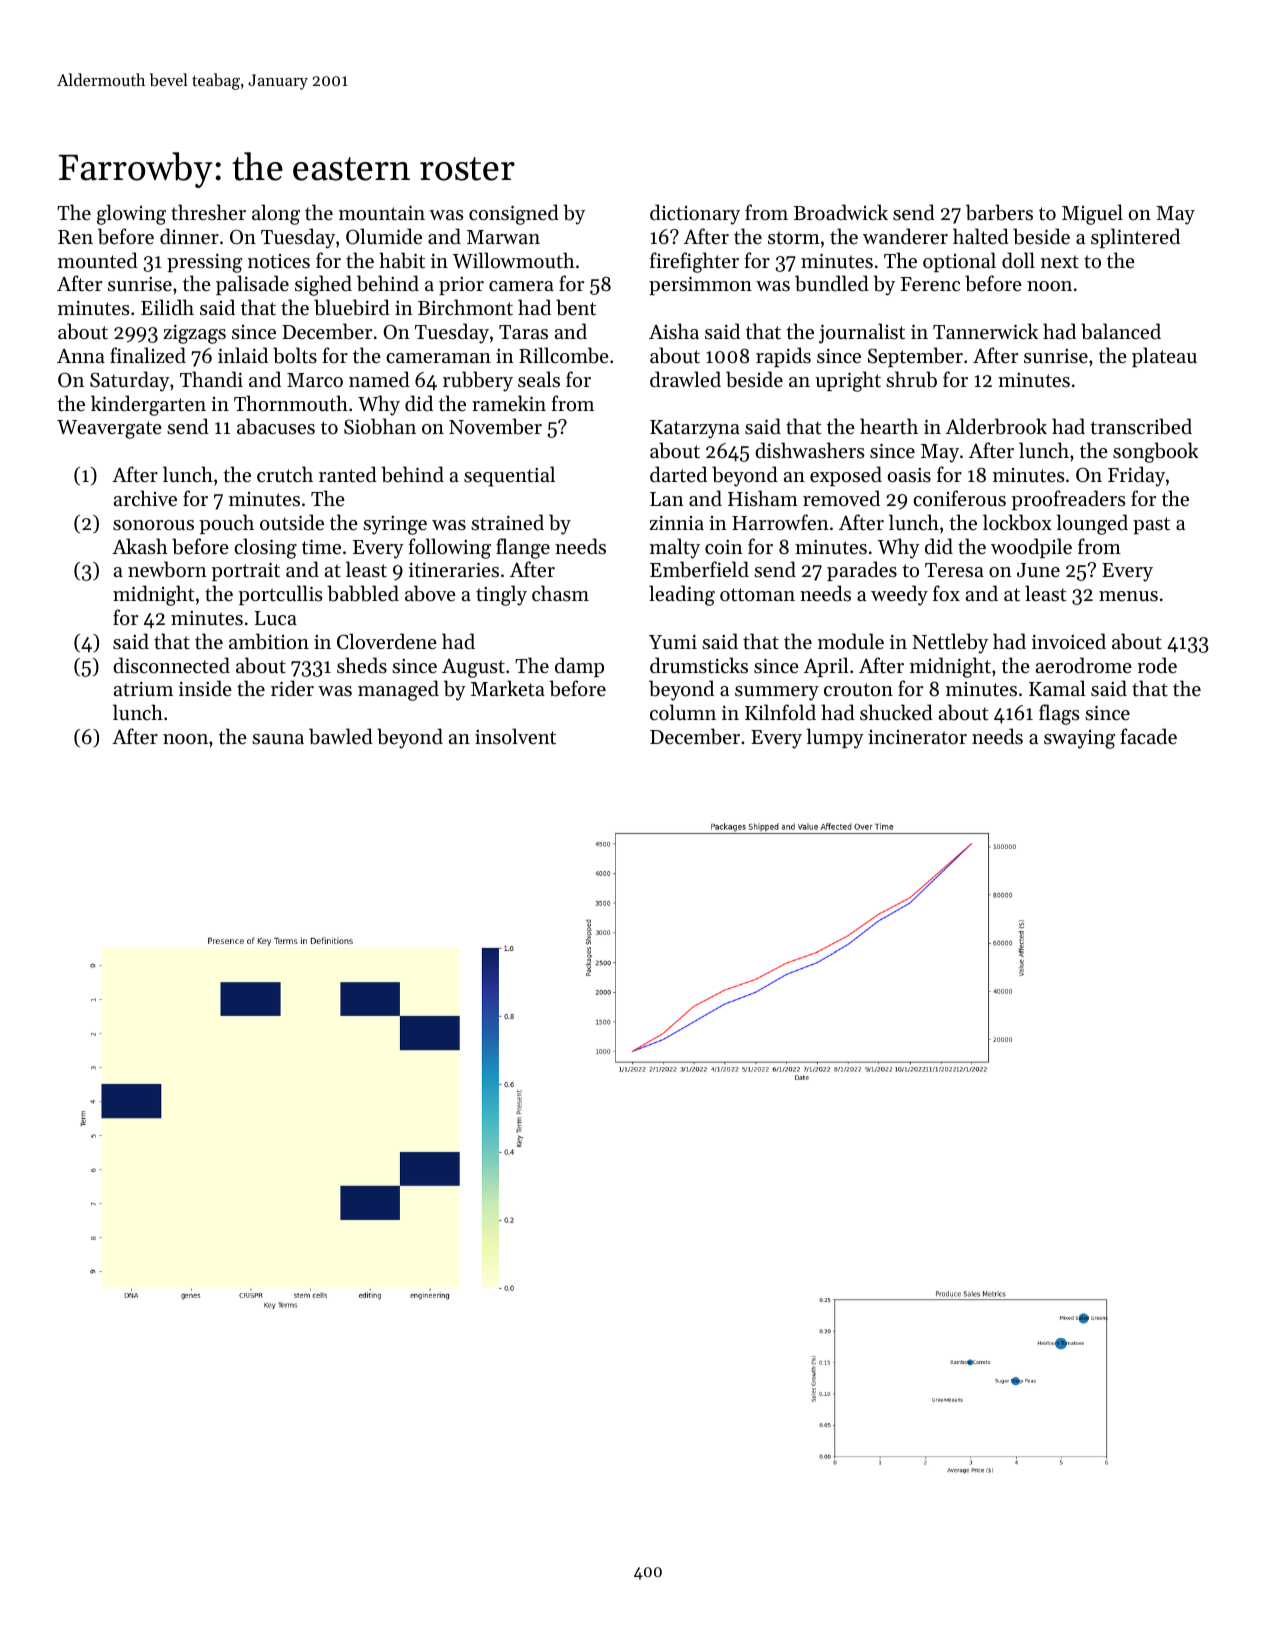 Image resolution: width=1267 pixels, height=1640 pixels. What do you see at coordinates (515, 736) in the screenshot?
I see `insolvent` at bounding box center [515, 736].
